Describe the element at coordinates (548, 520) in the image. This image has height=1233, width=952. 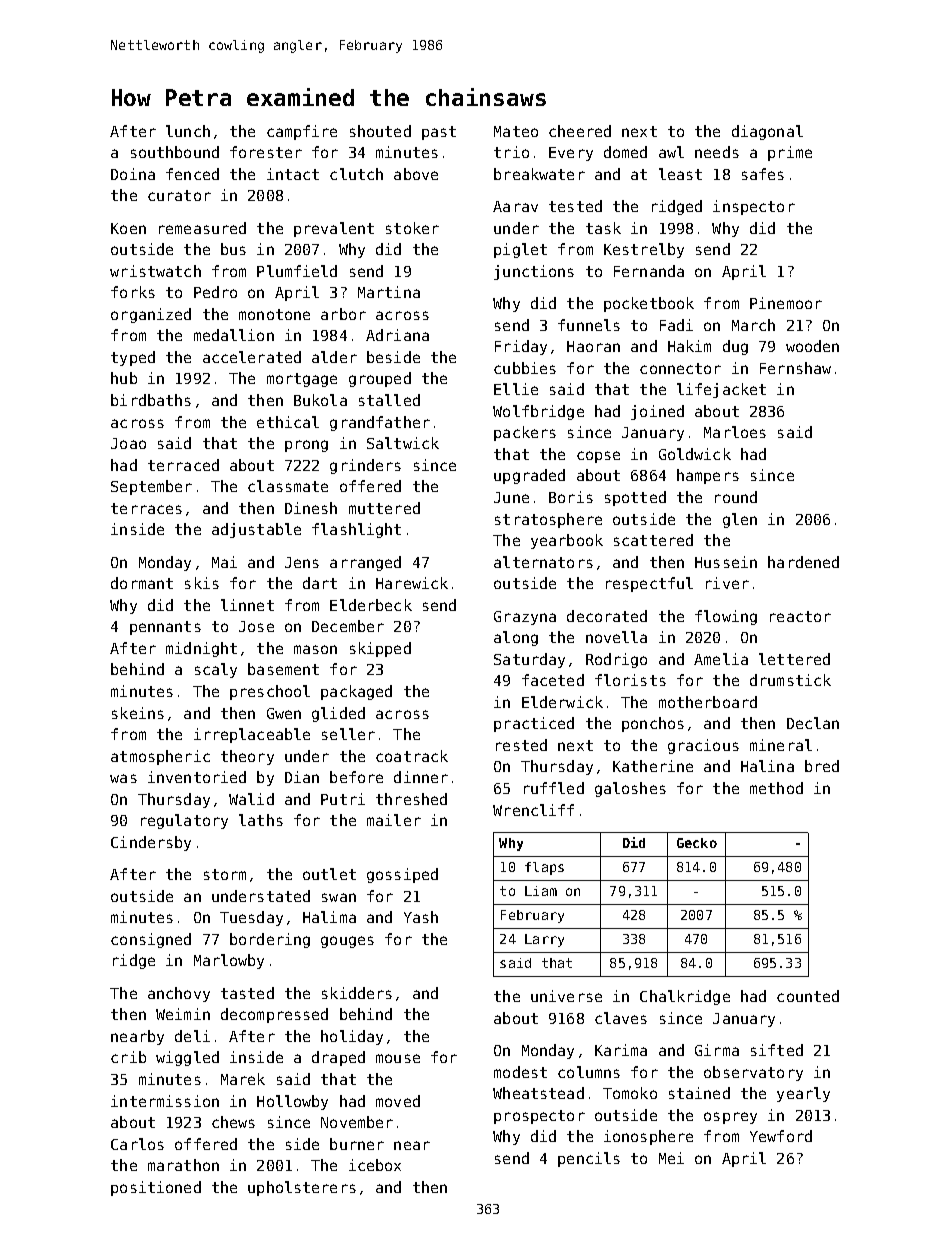
I see `stratosphere` at that location.
